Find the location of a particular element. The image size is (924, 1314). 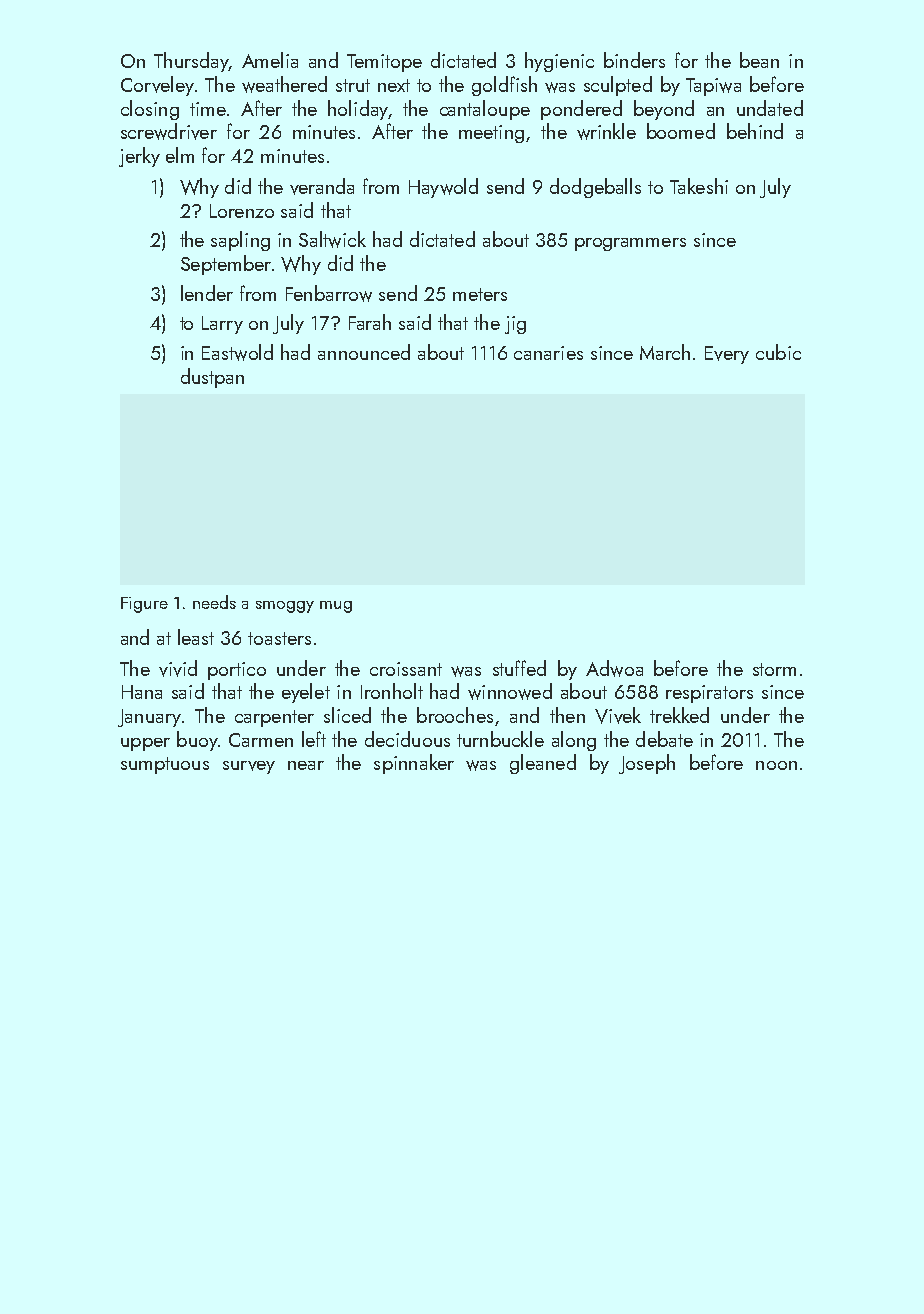

Figure is located at coordinates (144, 605).
